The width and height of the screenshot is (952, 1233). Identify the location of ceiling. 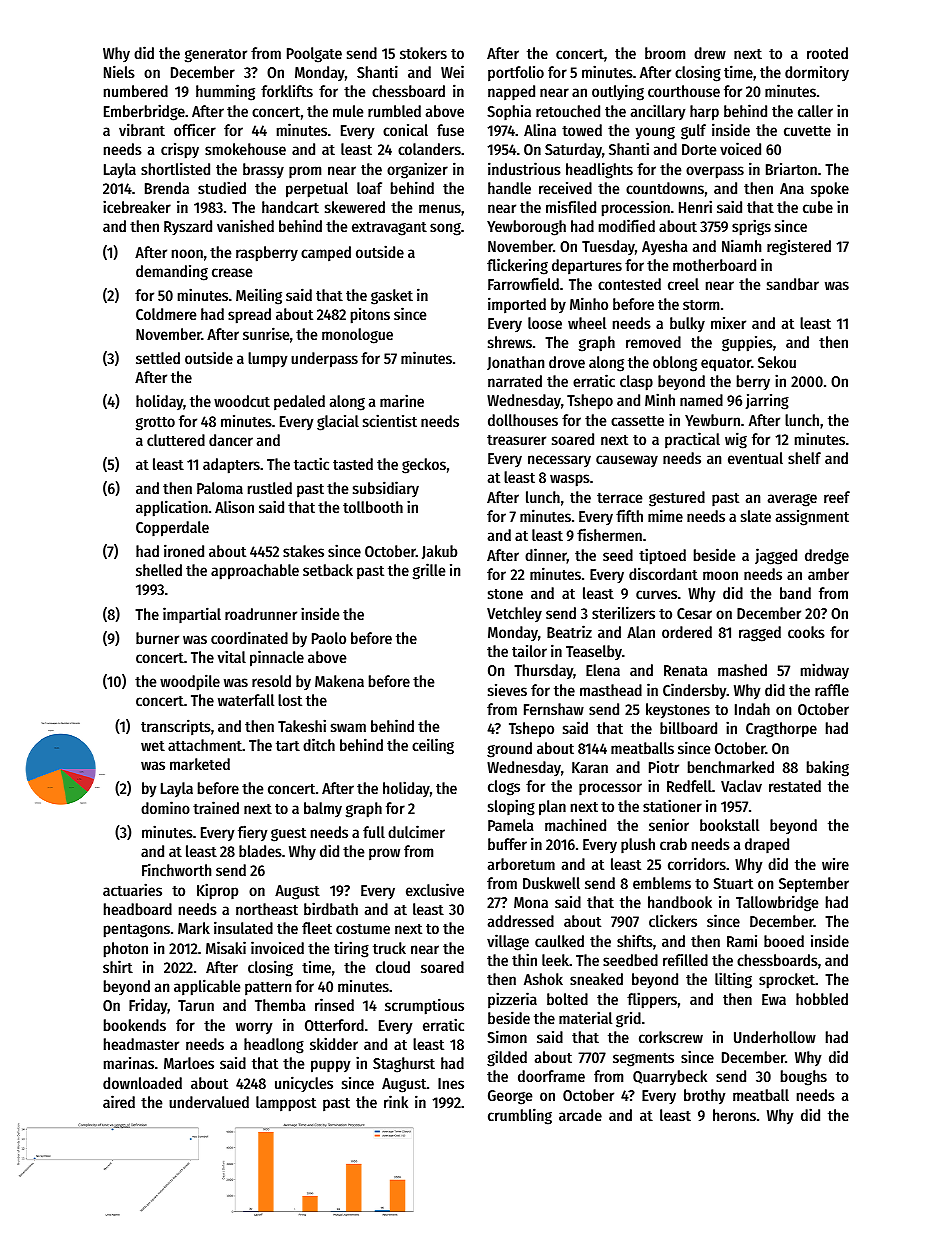
(433, 746).
